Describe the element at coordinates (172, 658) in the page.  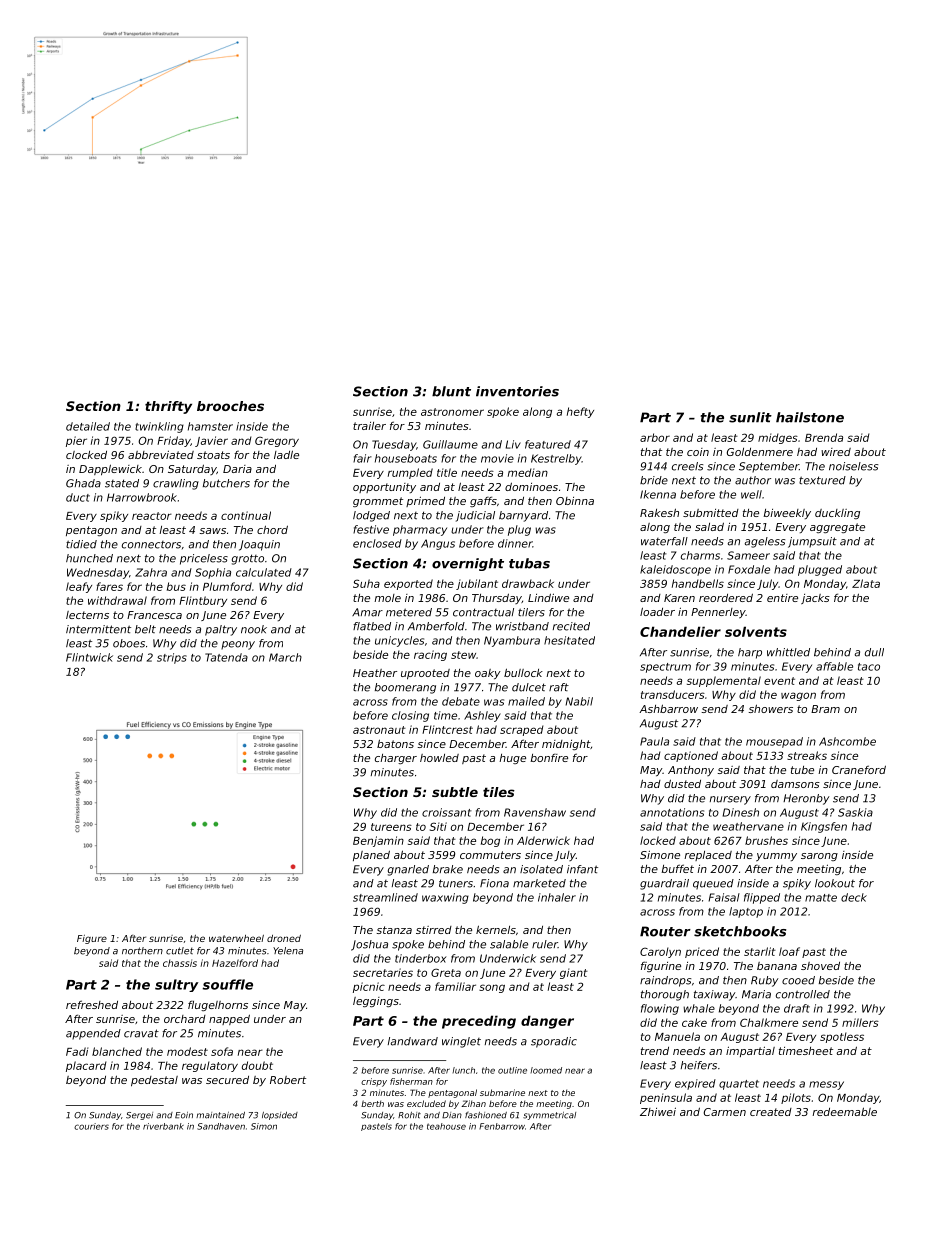
I see `strips` at that location.
